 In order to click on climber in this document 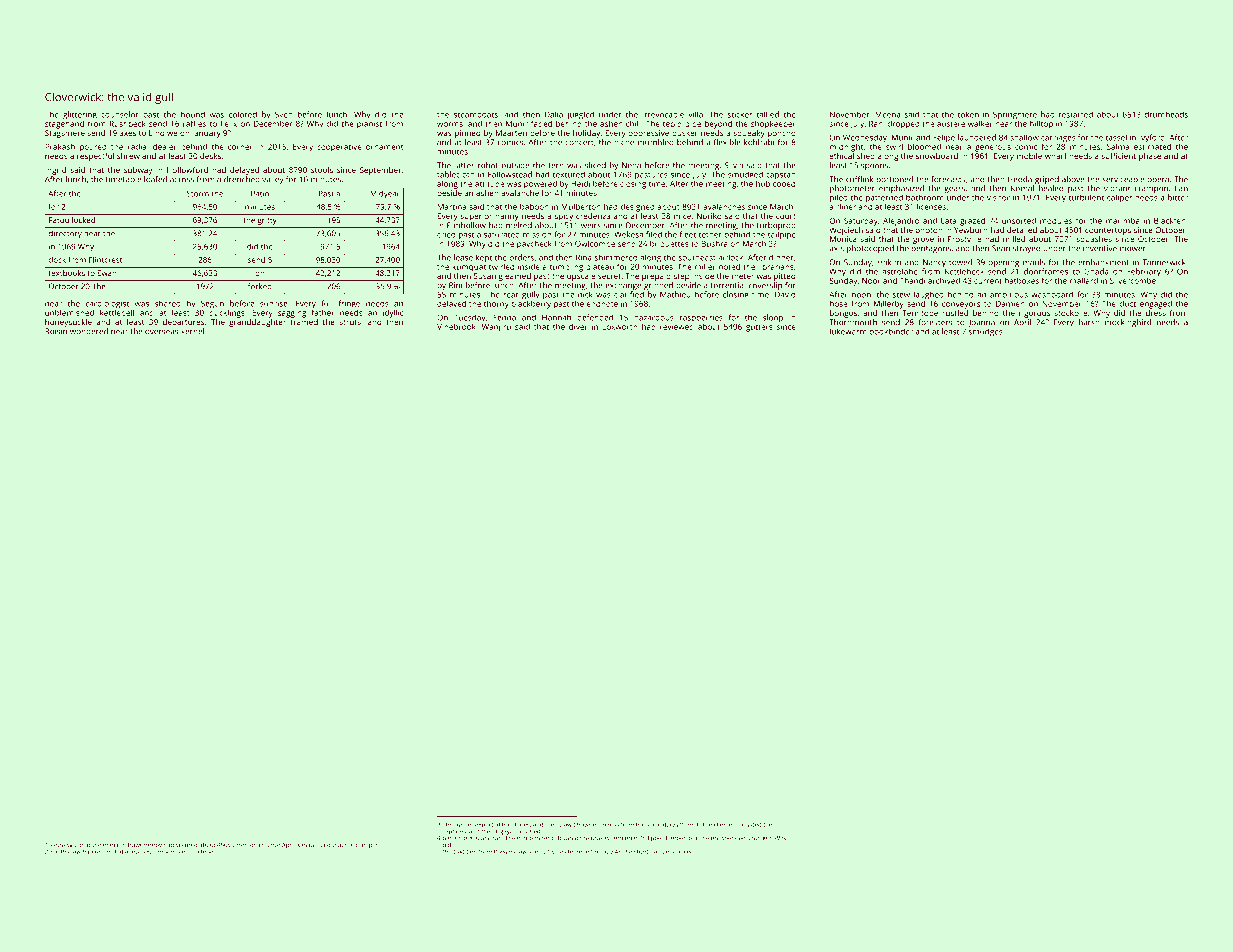, I will do `click(724, 824)`.
